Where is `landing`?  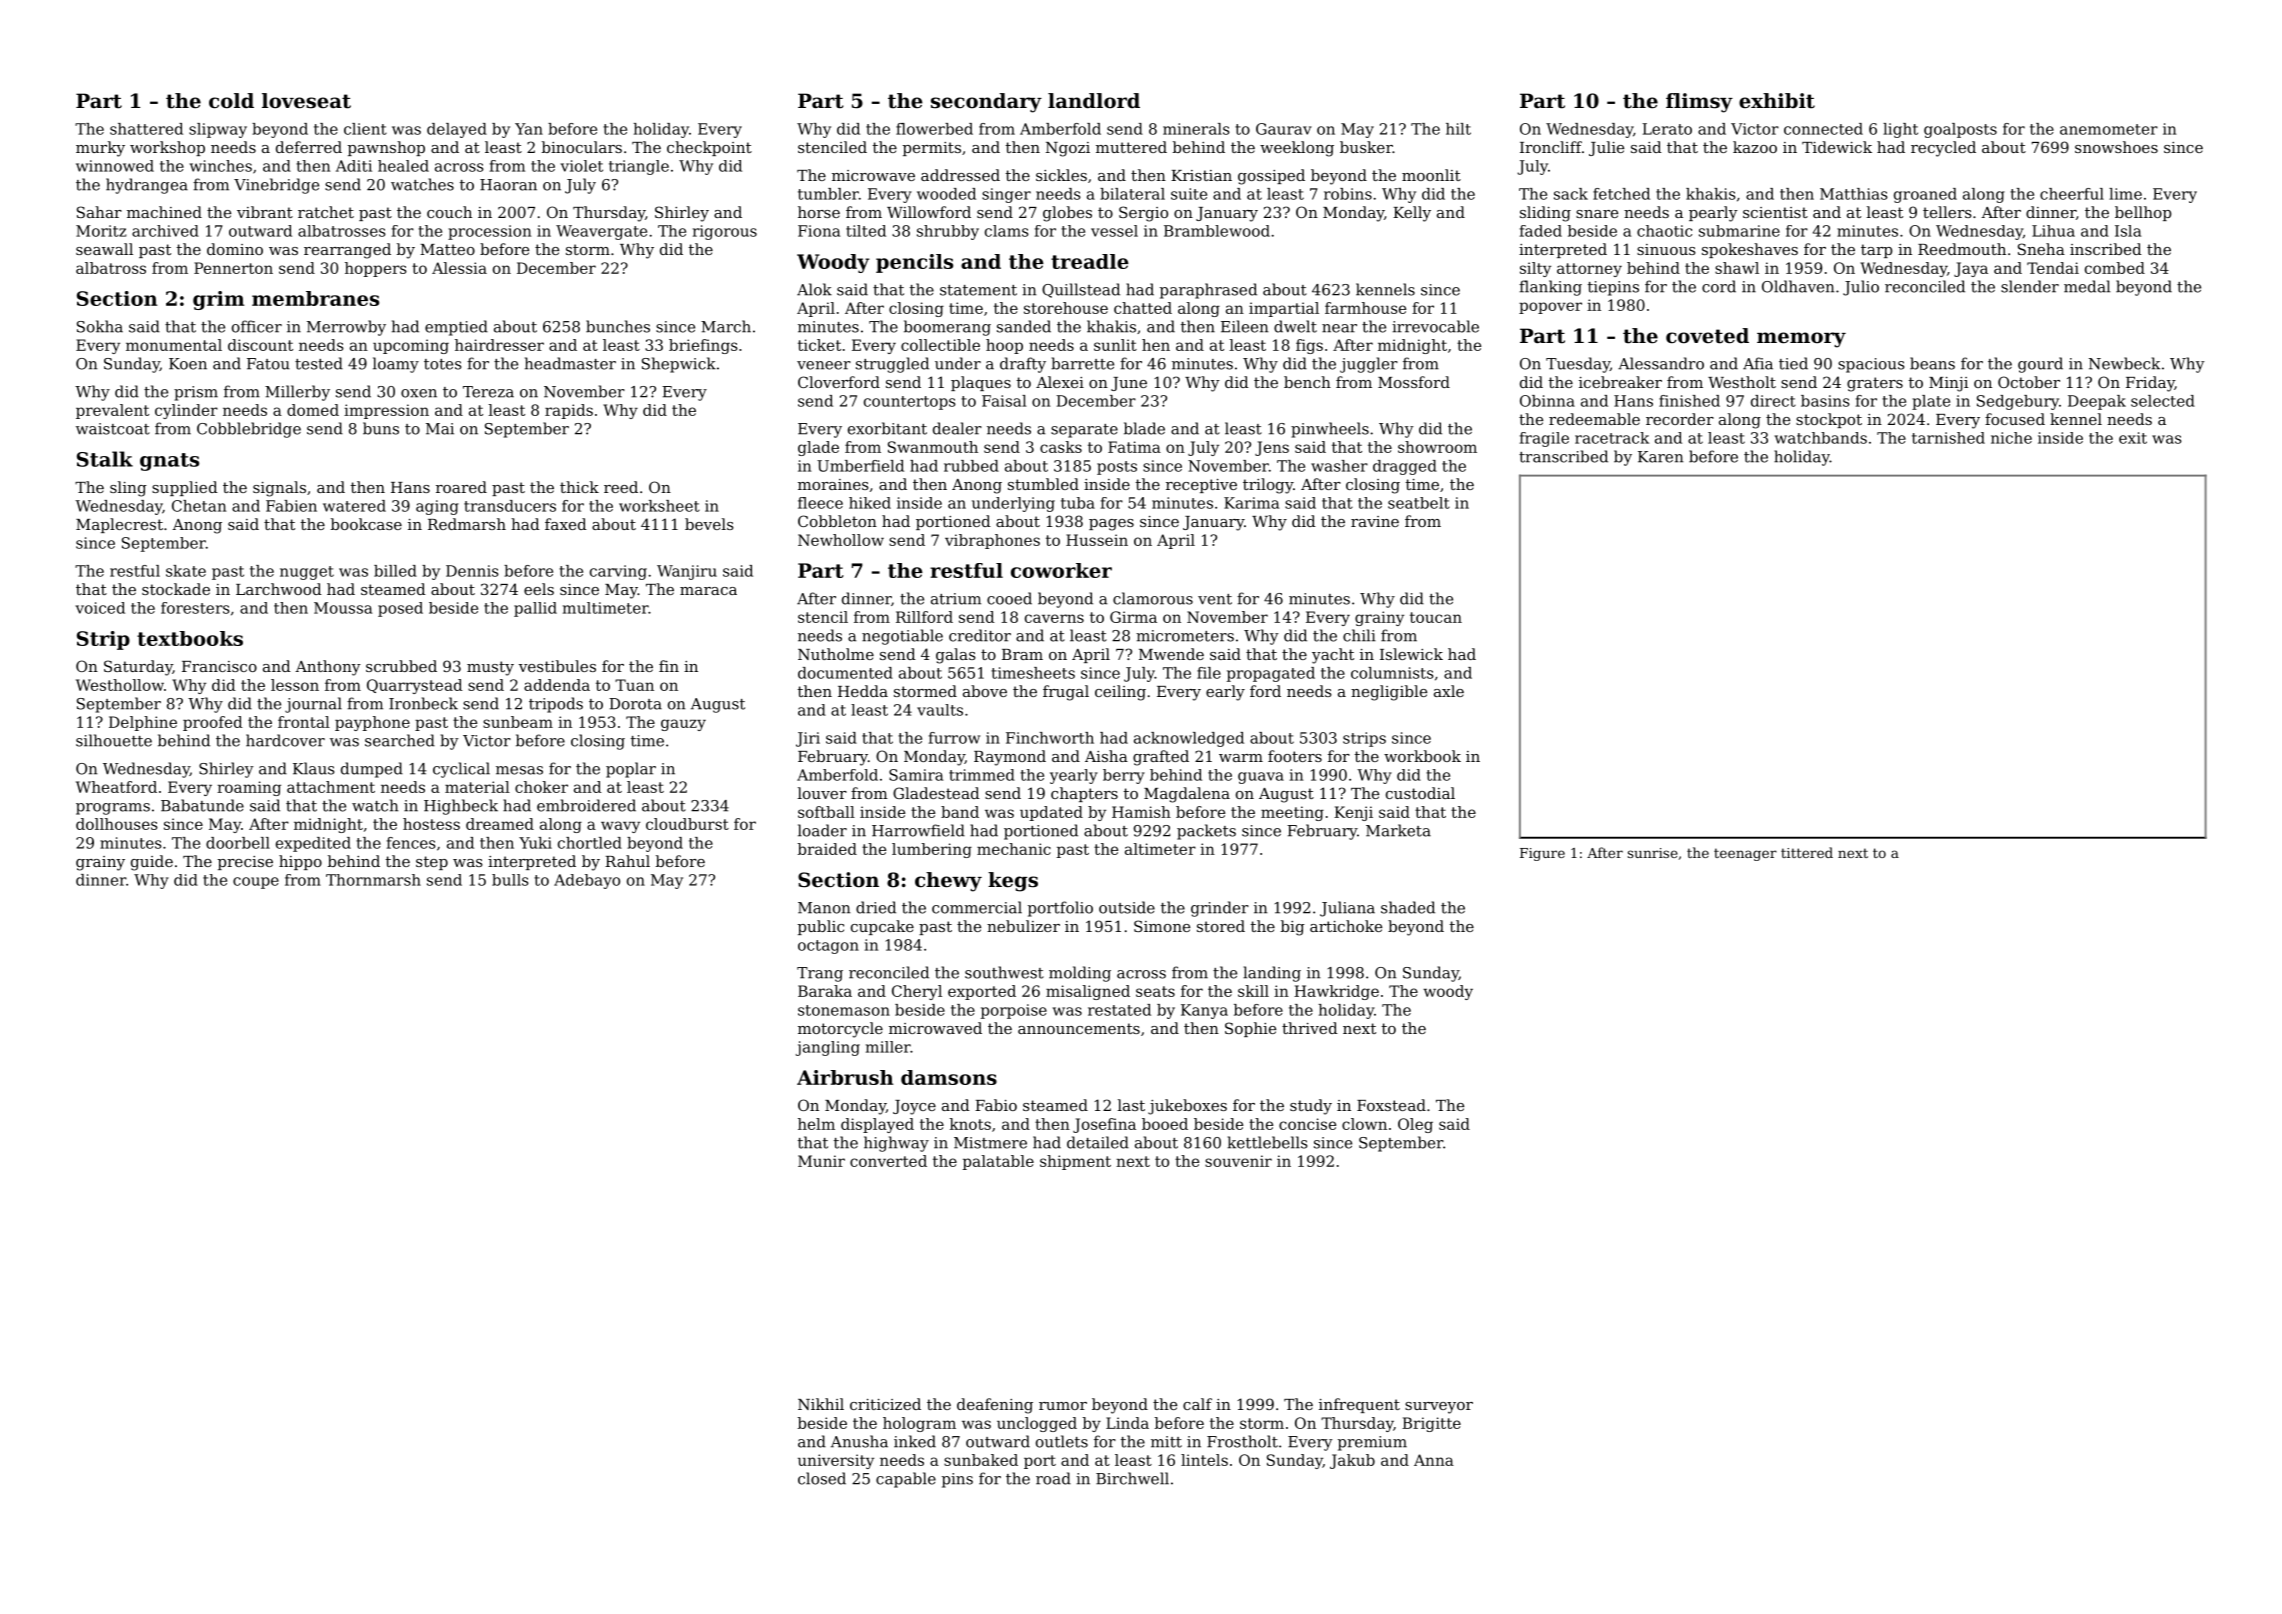
landing is located at coordinates (1272, 974).
